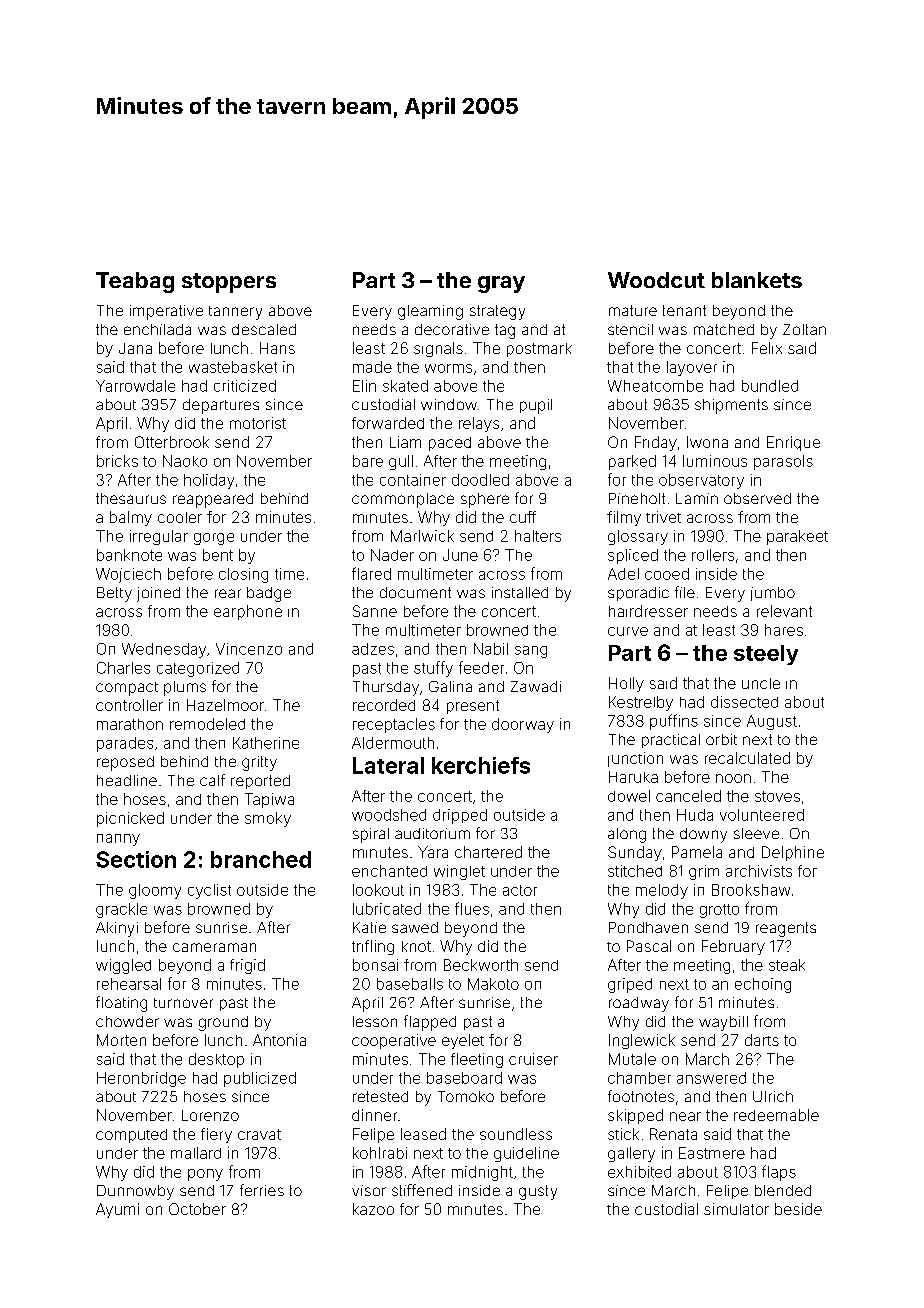  I want to click on wiggled, so click(123, 966).
